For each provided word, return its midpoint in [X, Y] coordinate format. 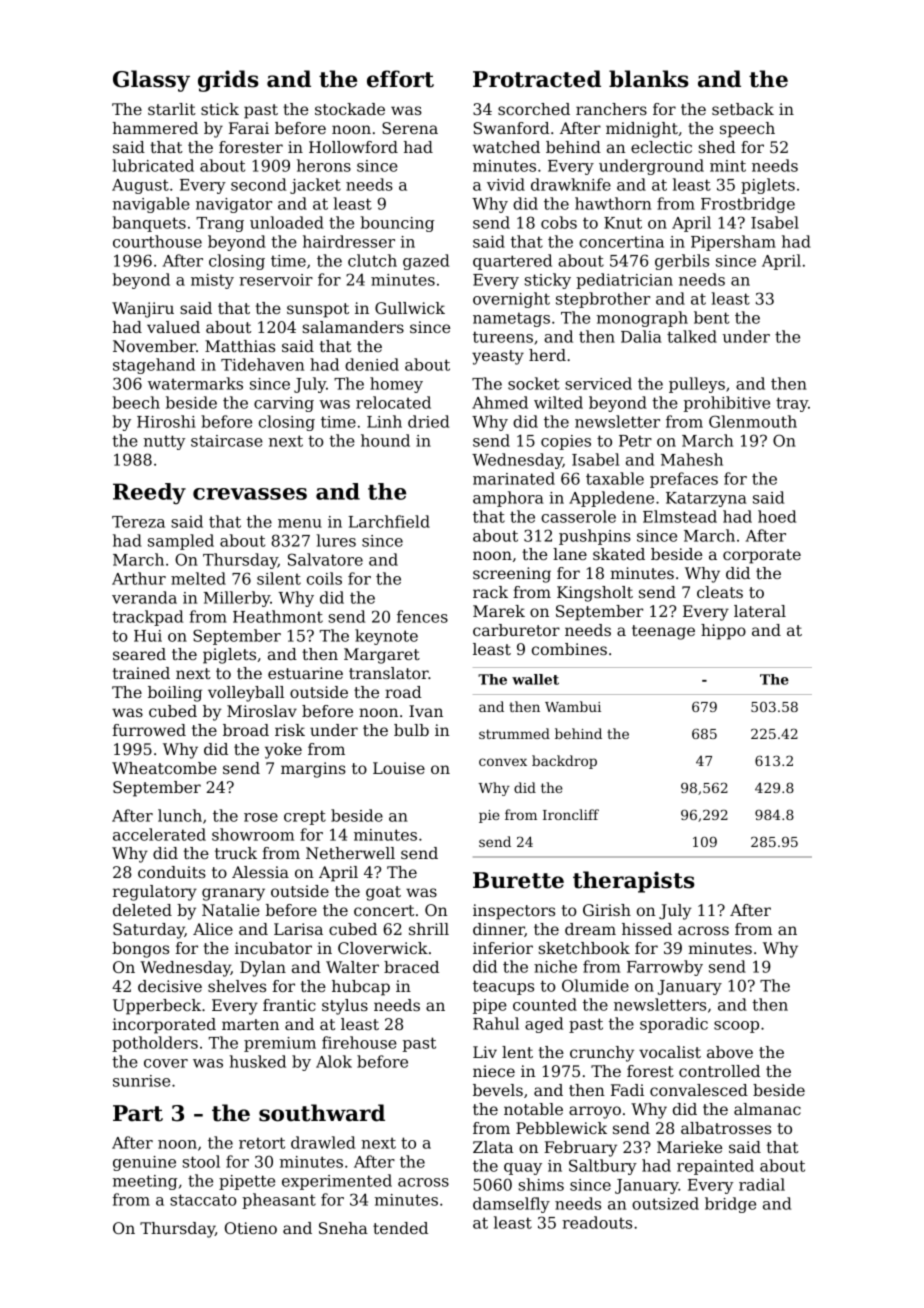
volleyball [246, 694]
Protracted [537, 79]
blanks [649, 79]
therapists [634, 882]
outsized [665, 1203]
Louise [399, 768]
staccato [203, 1200]
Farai [249, 128]
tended [400, 1228]
